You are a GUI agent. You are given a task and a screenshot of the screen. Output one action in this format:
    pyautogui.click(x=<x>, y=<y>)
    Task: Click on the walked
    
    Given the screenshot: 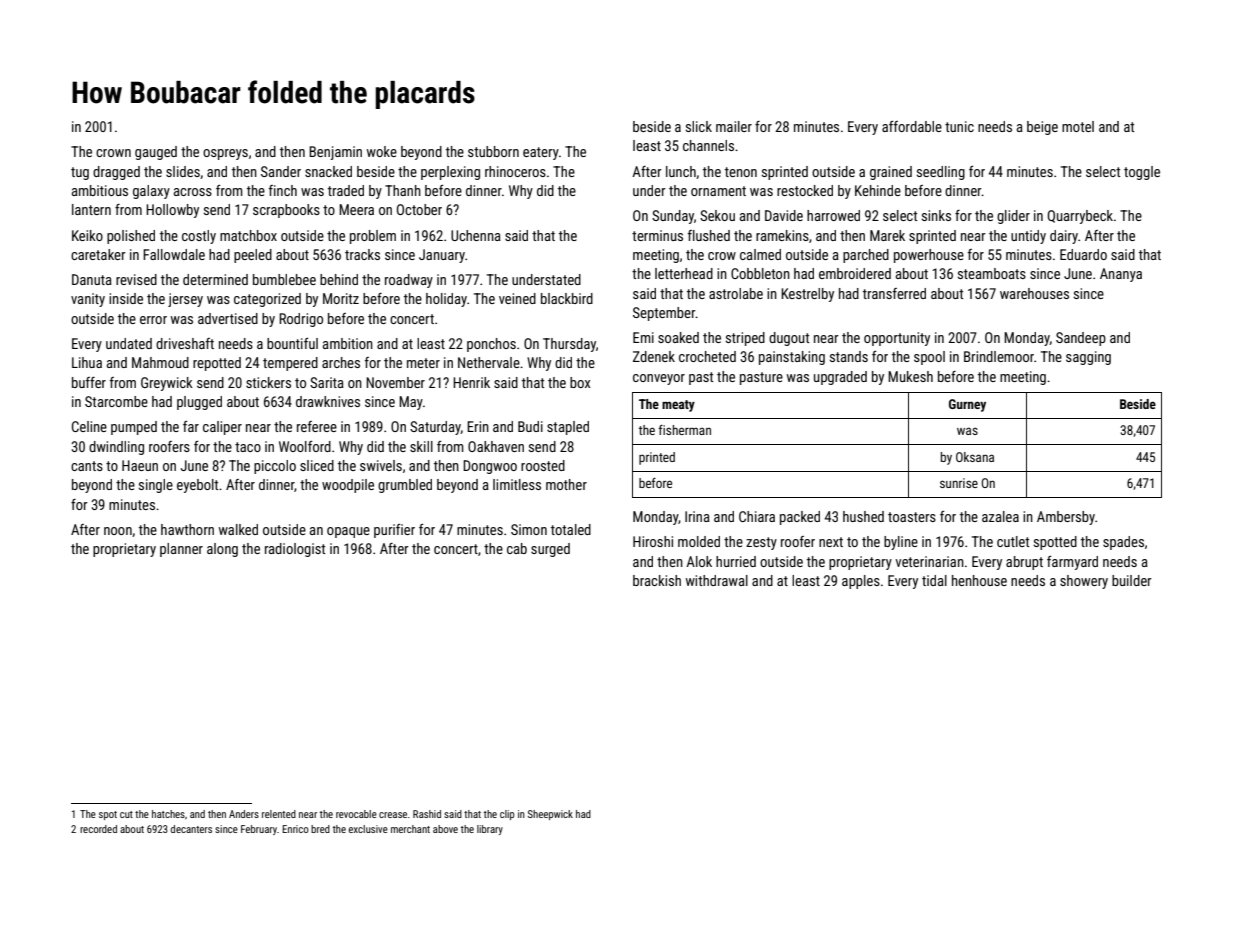 What is the action you would take?
    pyautogui.click(x=238, y=529)
